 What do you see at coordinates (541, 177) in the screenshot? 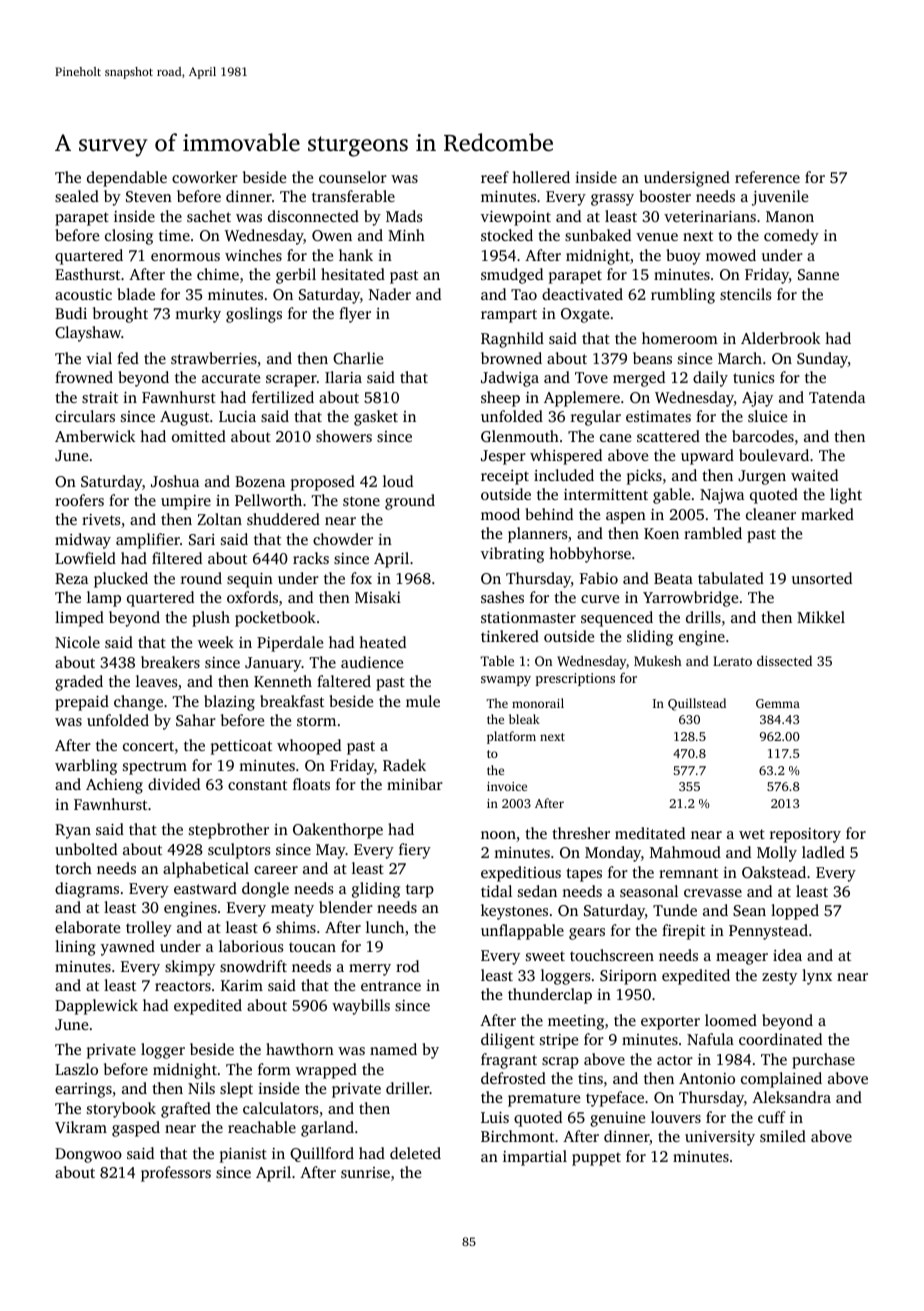
I see `hollered` at bounding box center [541, 177].
